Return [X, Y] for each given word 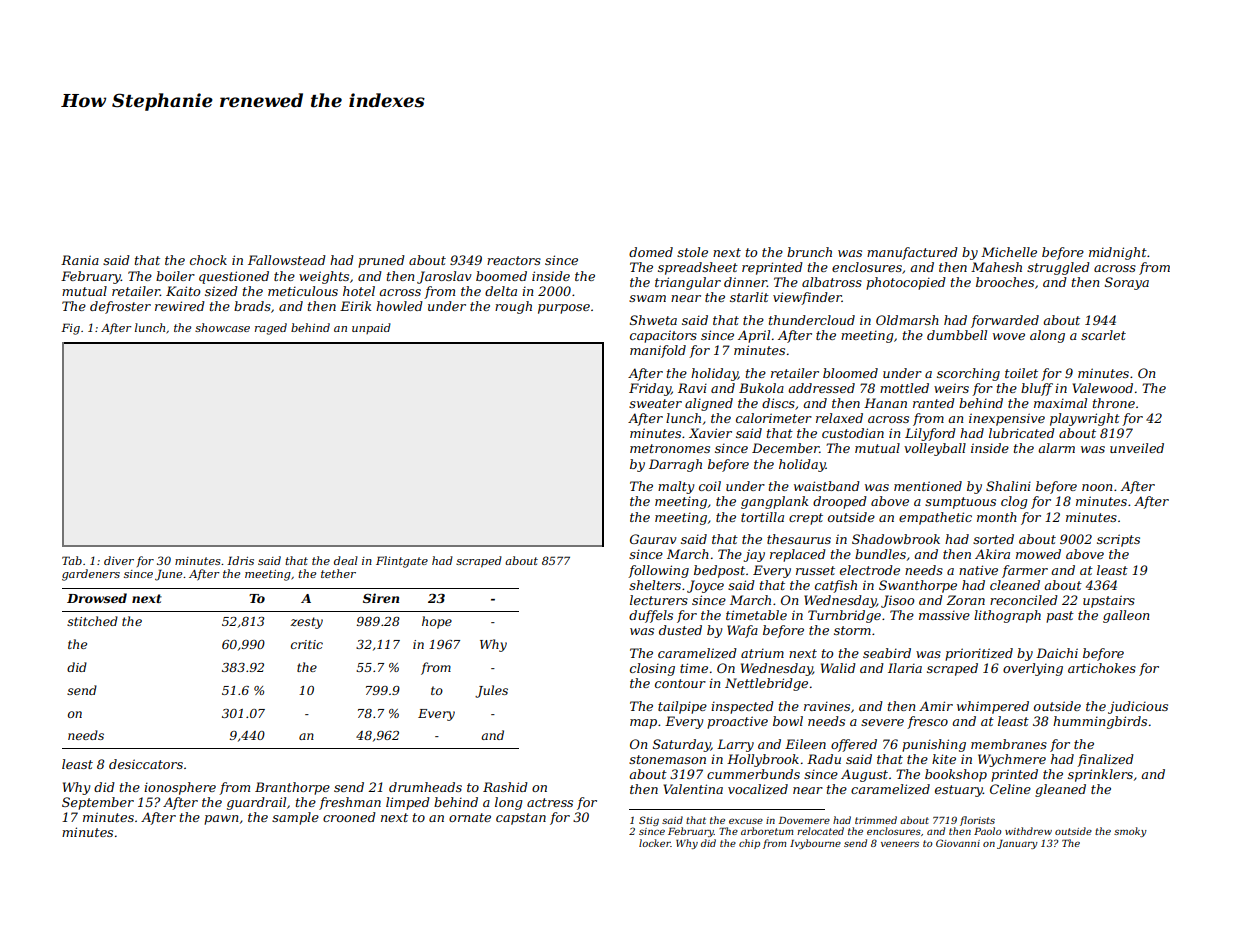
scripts [1118, 540]
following [658, 571]
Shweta [653, 320]
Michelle [1009, 252]
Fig [70, 329]
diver [119, 560]
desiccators [146, 764]
